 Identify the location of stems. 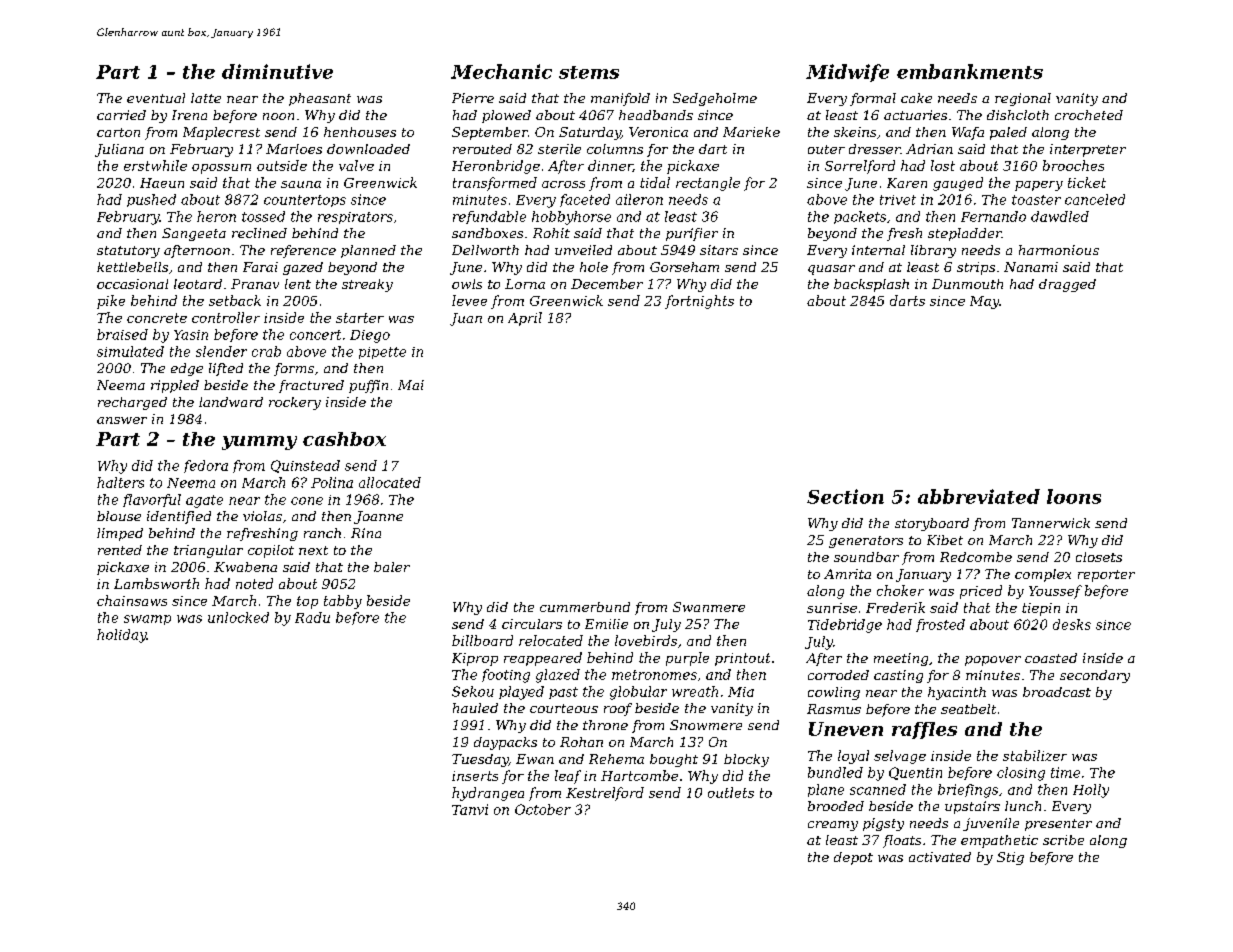
(589, 72).
